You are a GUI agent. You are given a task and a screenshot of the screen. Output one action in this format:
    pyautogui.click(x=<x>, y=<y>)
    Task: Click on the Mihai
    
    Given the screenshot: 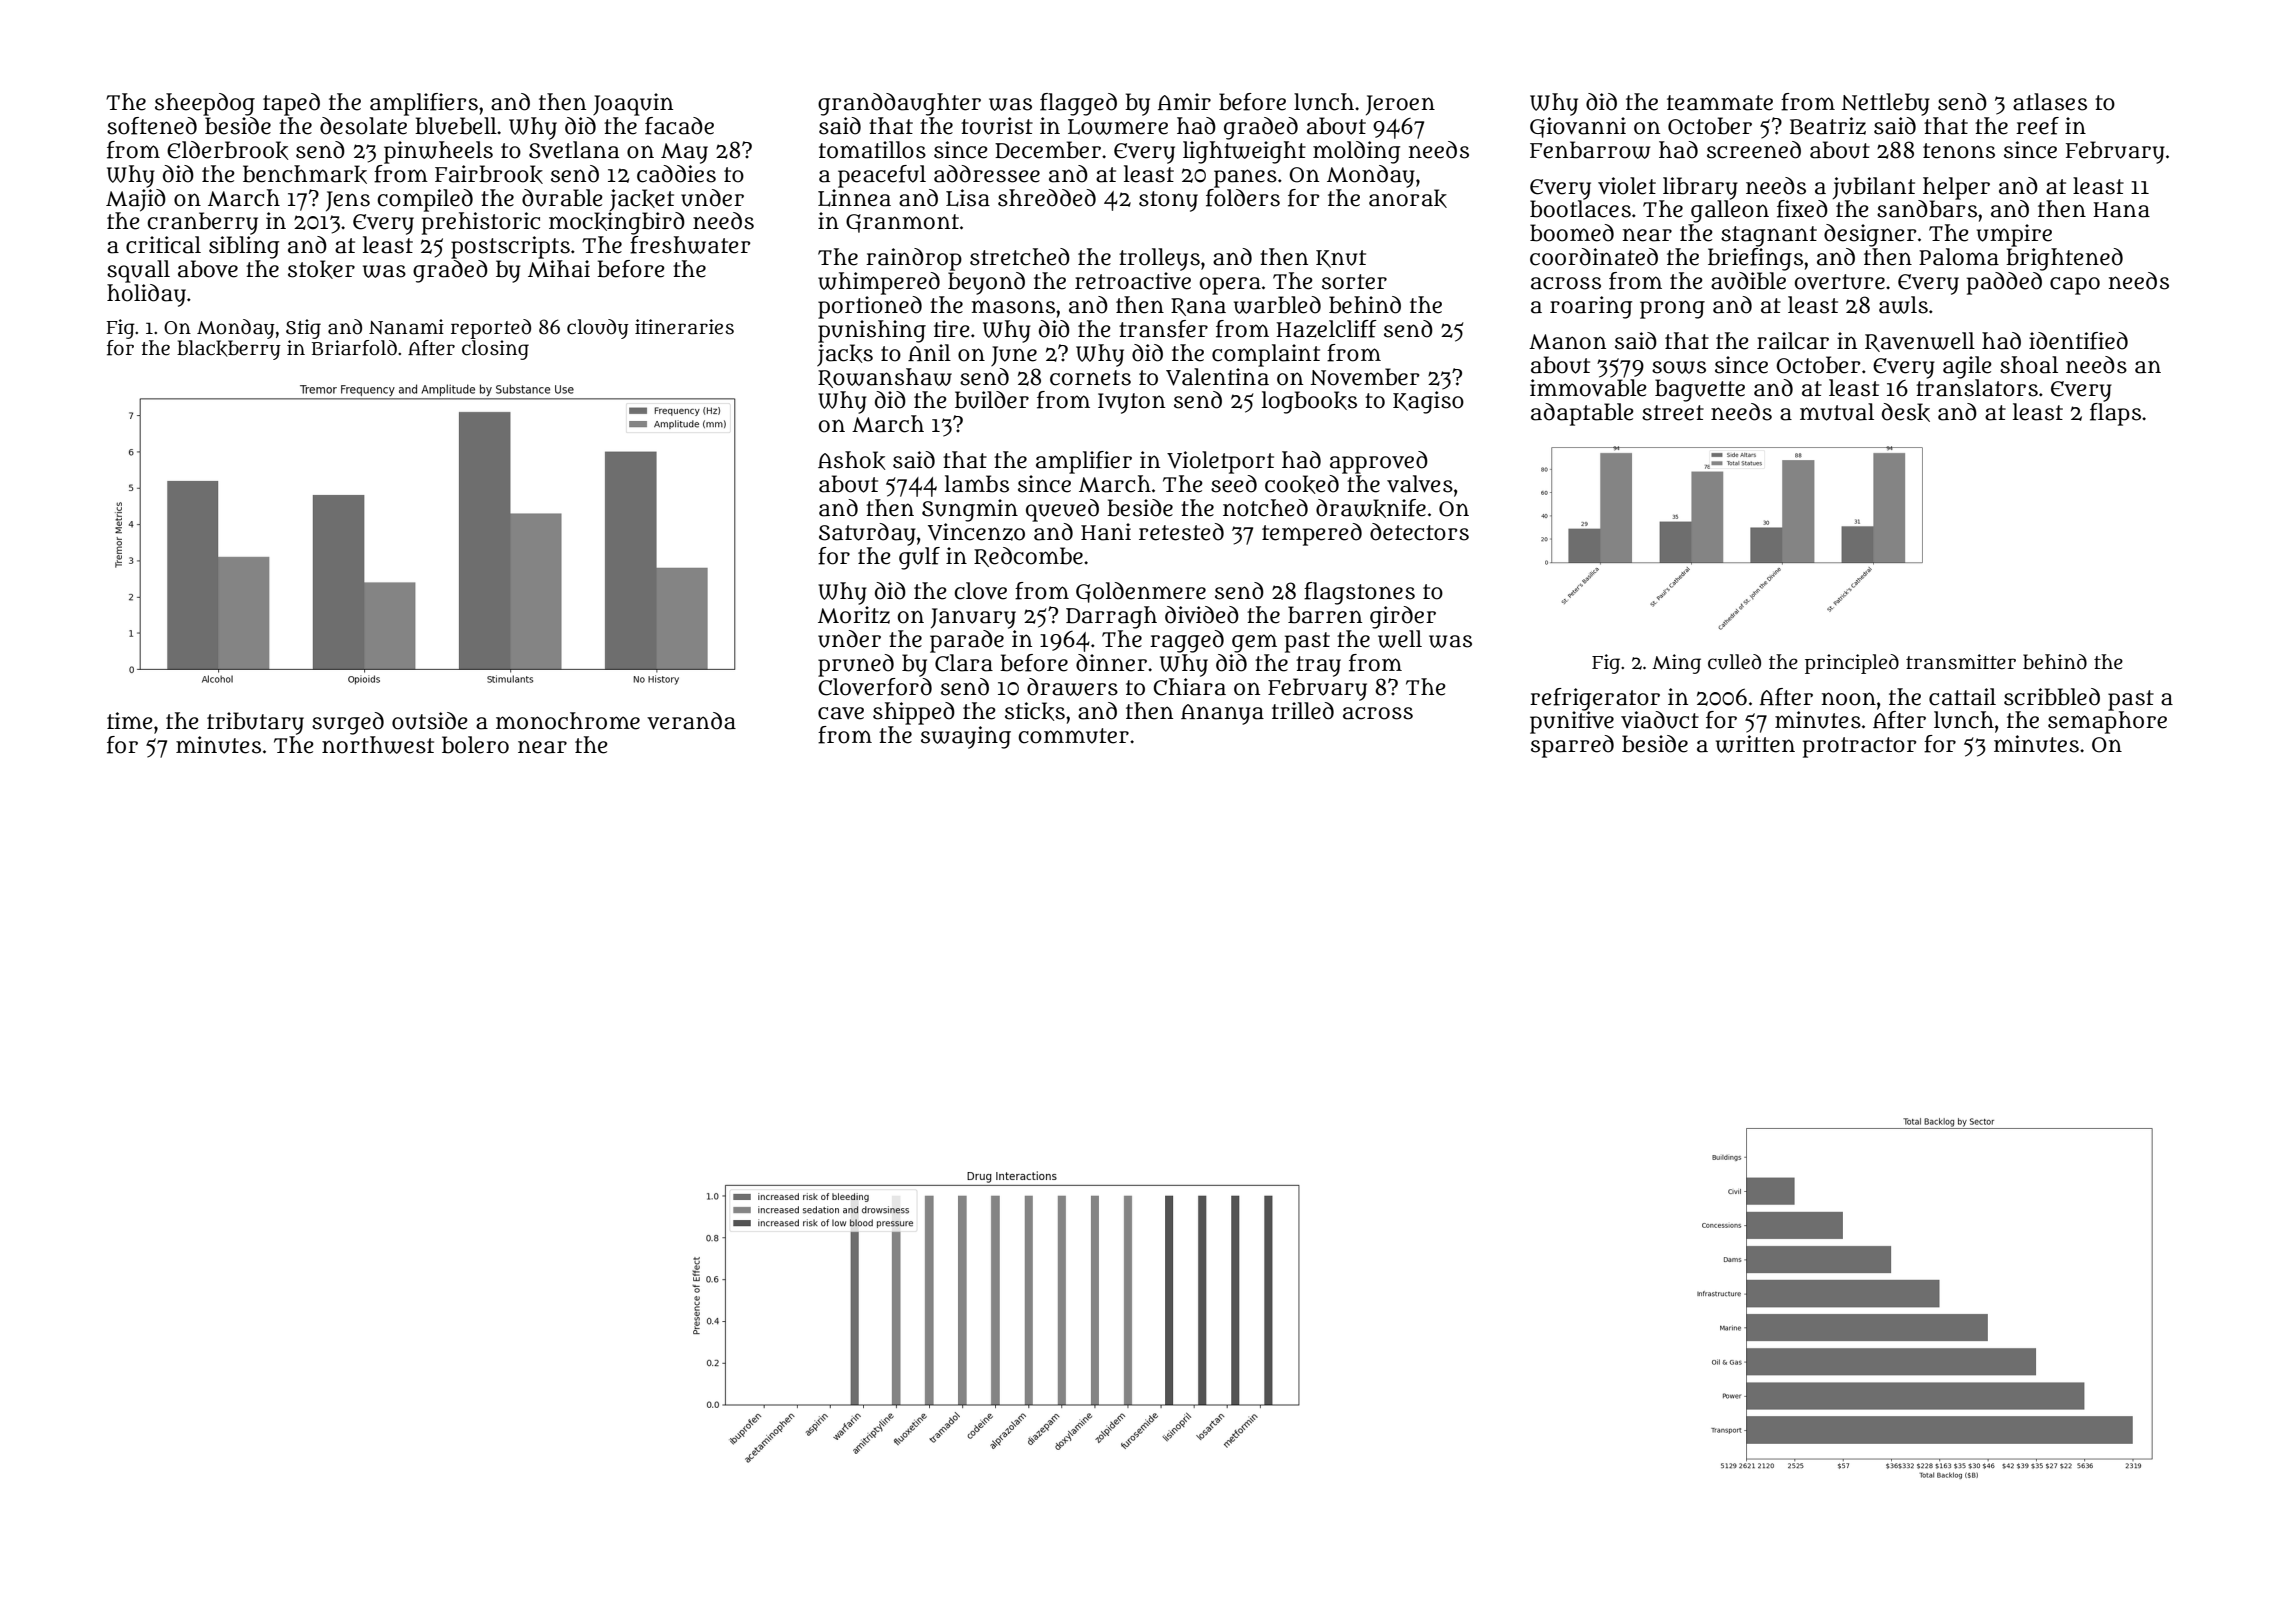 What is the action you would take?
    pyautogui.click(x=559, y=269)
